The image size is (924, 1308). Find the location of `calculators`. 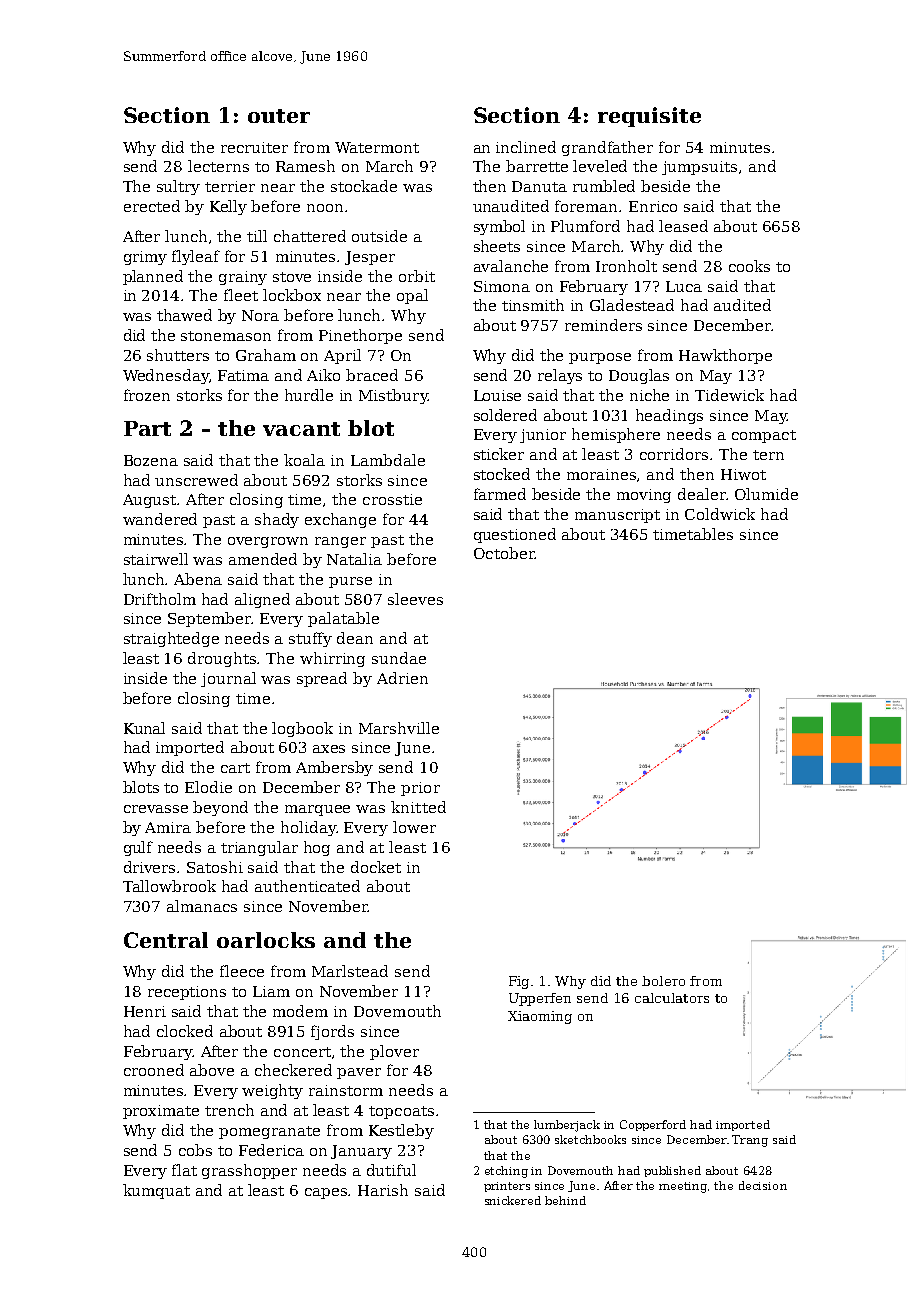

calculators is located at coordinates (672, 998).
